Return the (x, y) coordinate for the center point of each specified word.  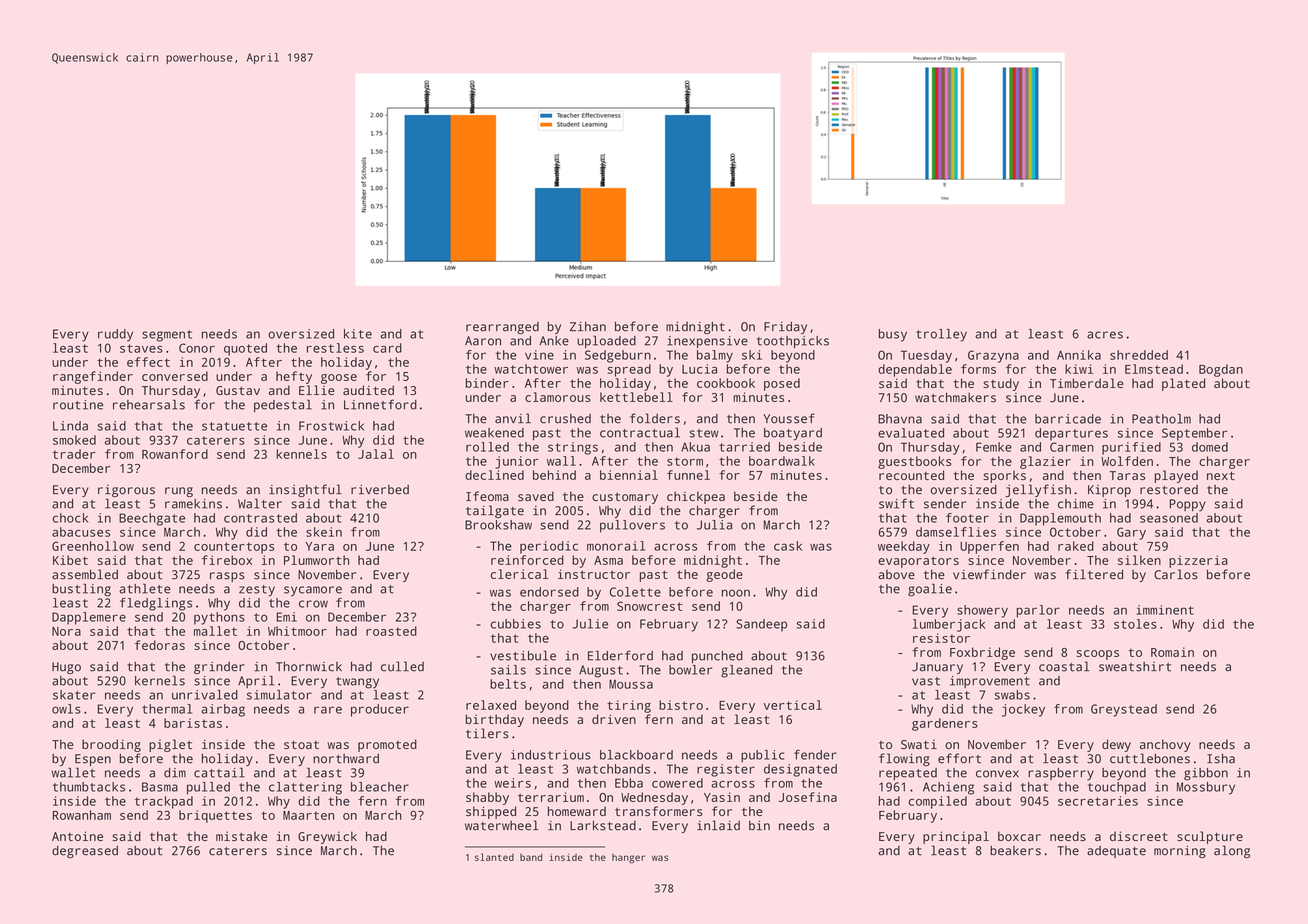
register (726, 770)
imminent (1165, 610)
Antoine (77, 836)
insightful (305, 490)
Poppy (1188, 505)
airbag (223, 710)
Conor (197, 348)
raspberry (1061, 774)
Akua (695, 447)
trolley (941, 335)
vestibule (523, 655)
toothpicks (793, 342)
